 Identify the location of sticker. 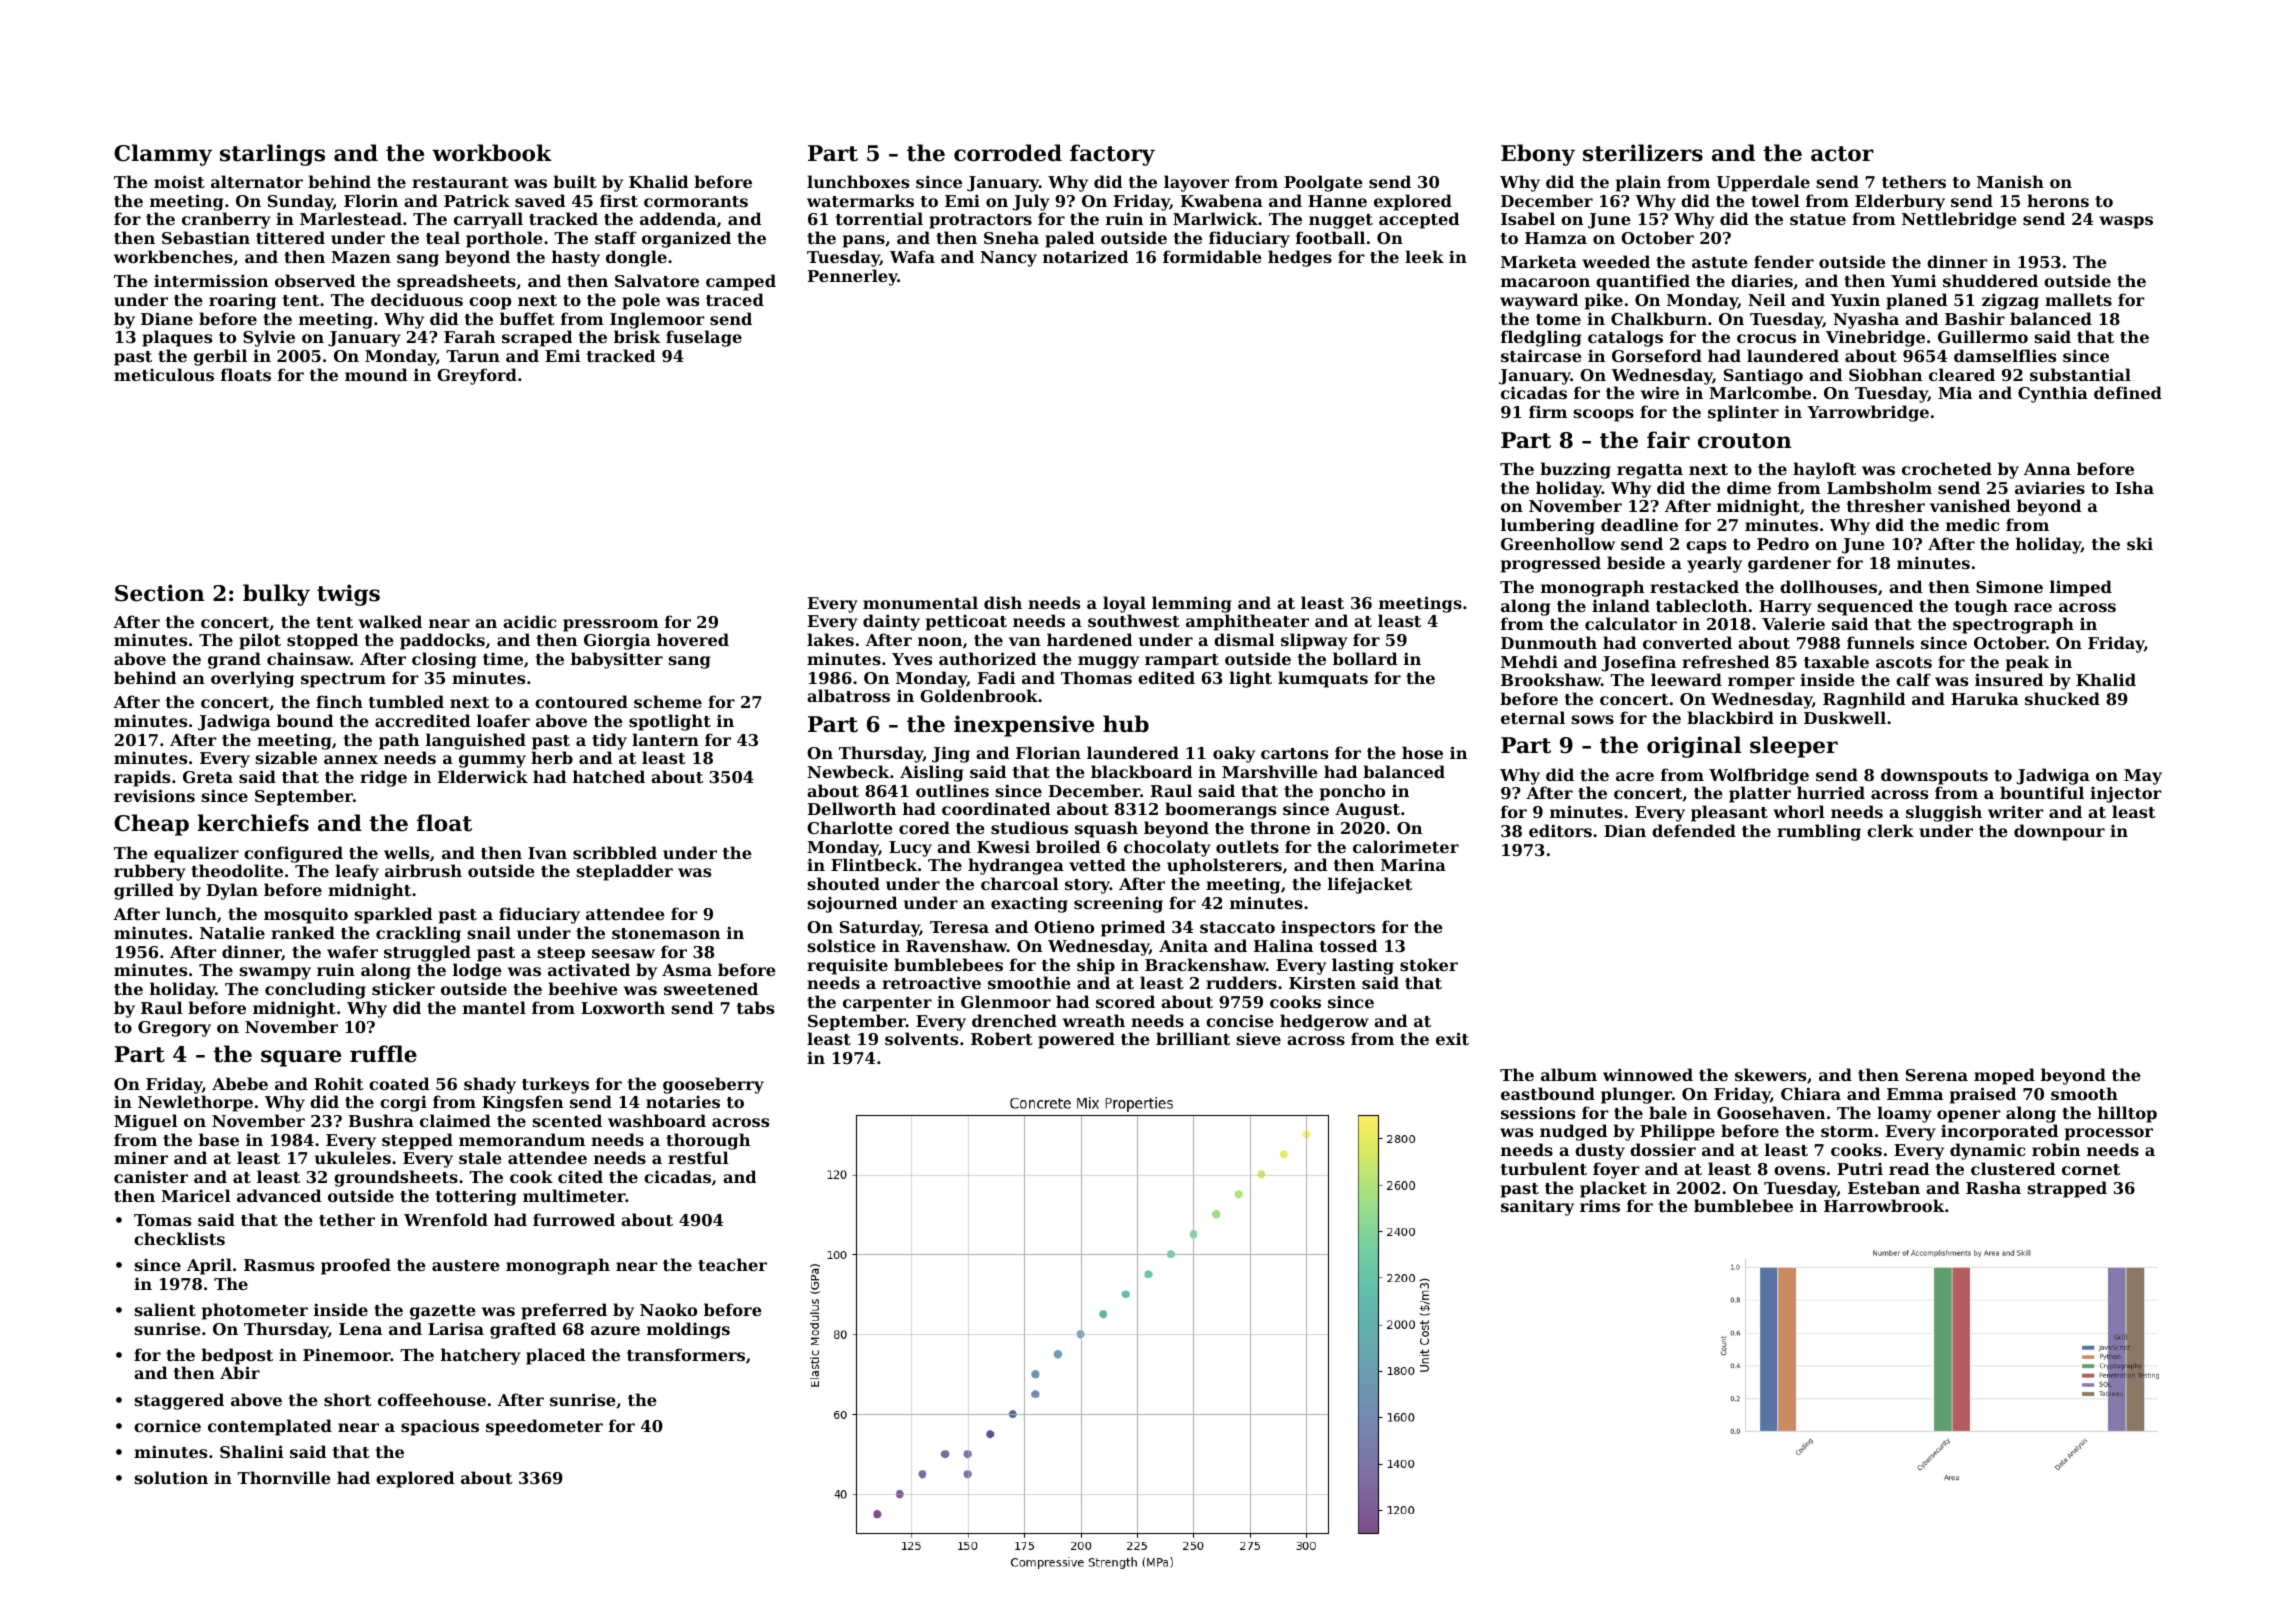
(403, 988).
